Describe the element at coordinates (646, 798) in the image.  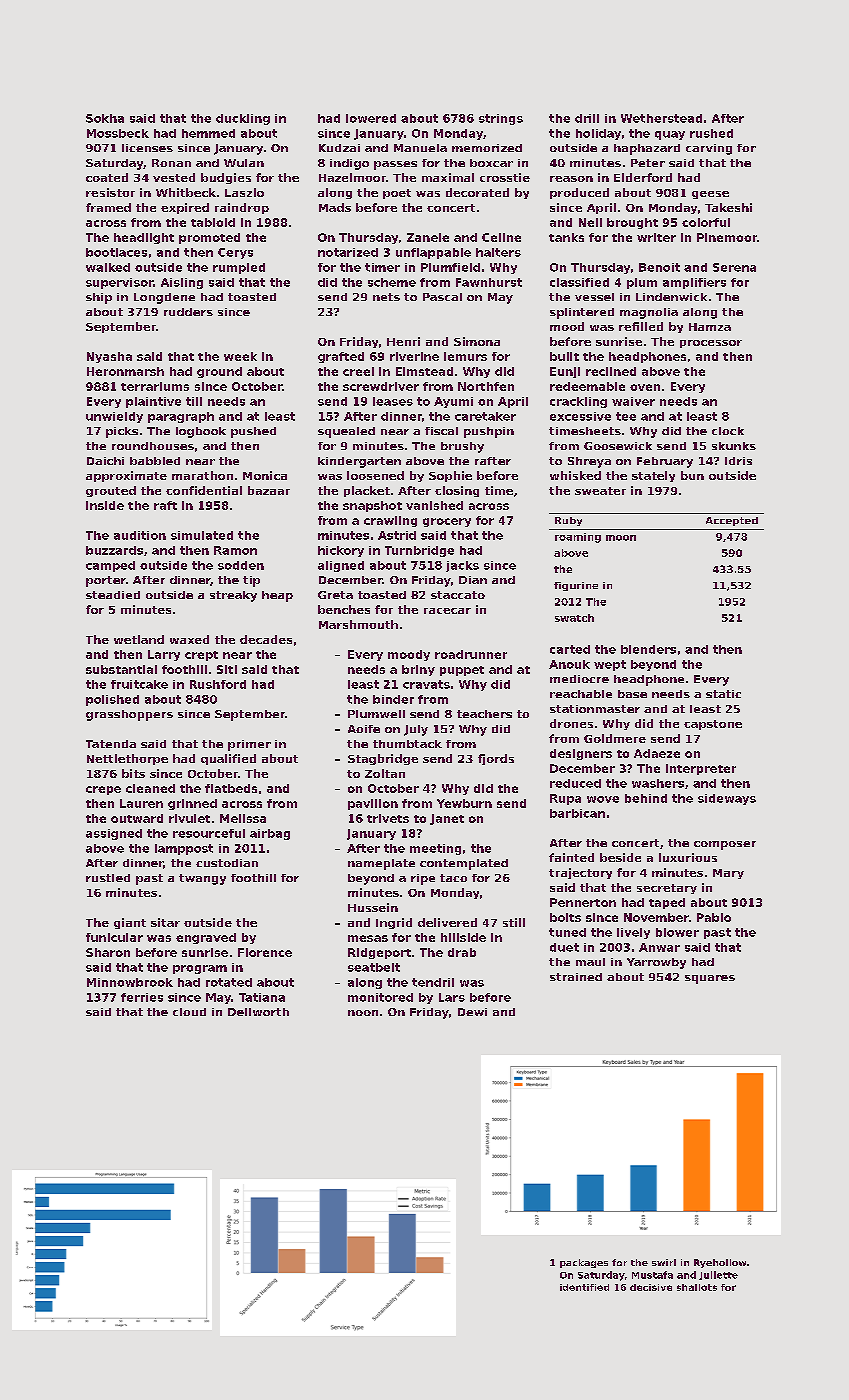
I see `behind` at that location.
